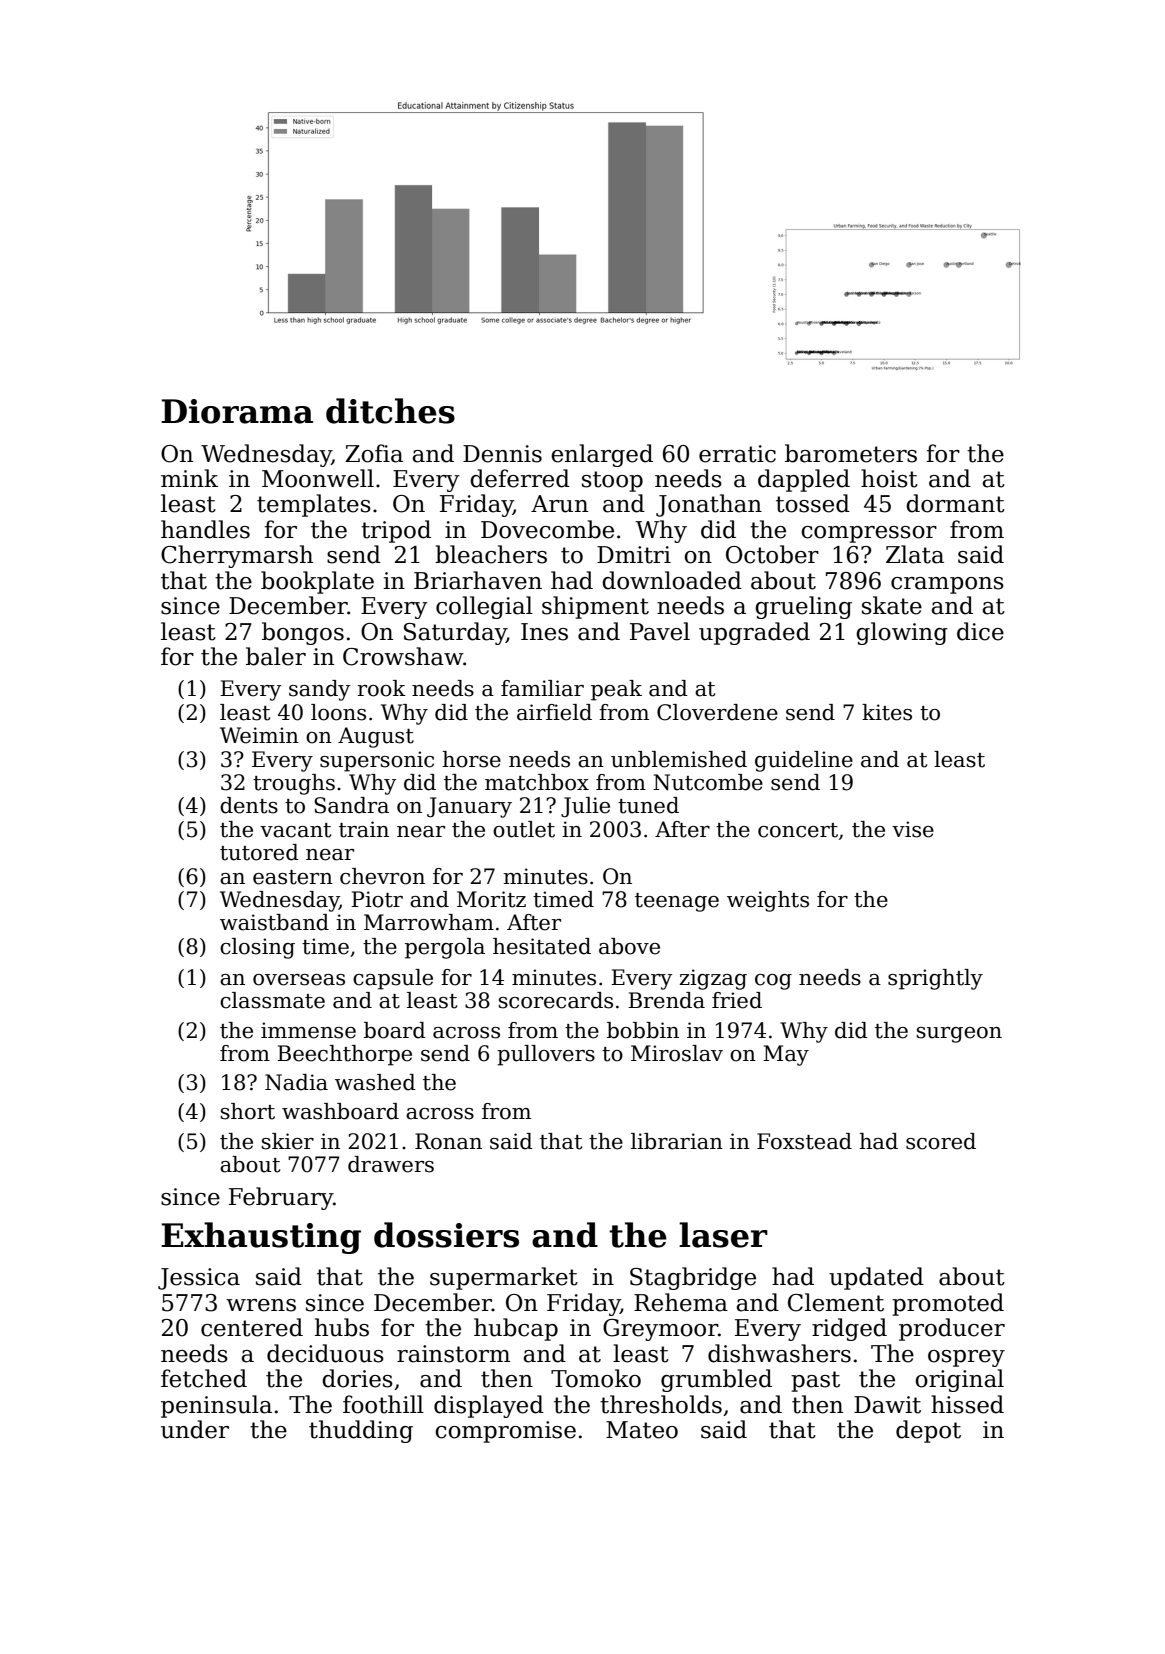 This image has width=1165, height=1654. What do you see at coordinates (851, 453) in the image?
I see `barometers` at bounding box center [851, 453].
